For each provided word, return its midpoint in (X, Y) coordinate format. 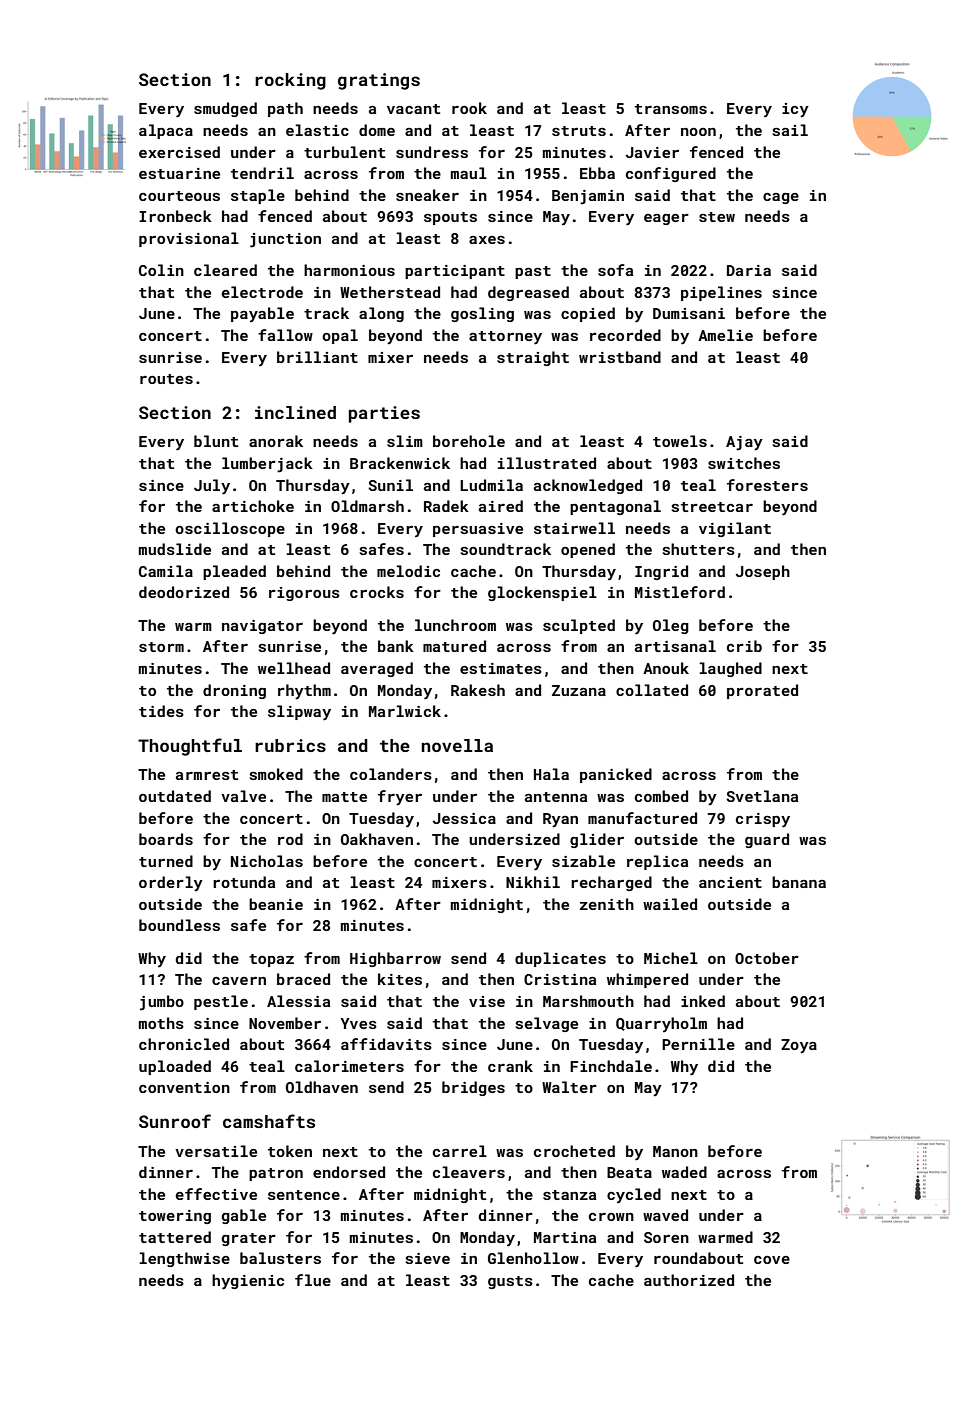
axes (487, 240)
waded (684, 1172)
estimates (501, 668)
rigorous (304, 594)
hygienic (248, 1282)
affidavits (386, 1044)
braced (303, 979)
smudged (225, 109)
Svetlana (762, 796)
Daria (749, 270)
